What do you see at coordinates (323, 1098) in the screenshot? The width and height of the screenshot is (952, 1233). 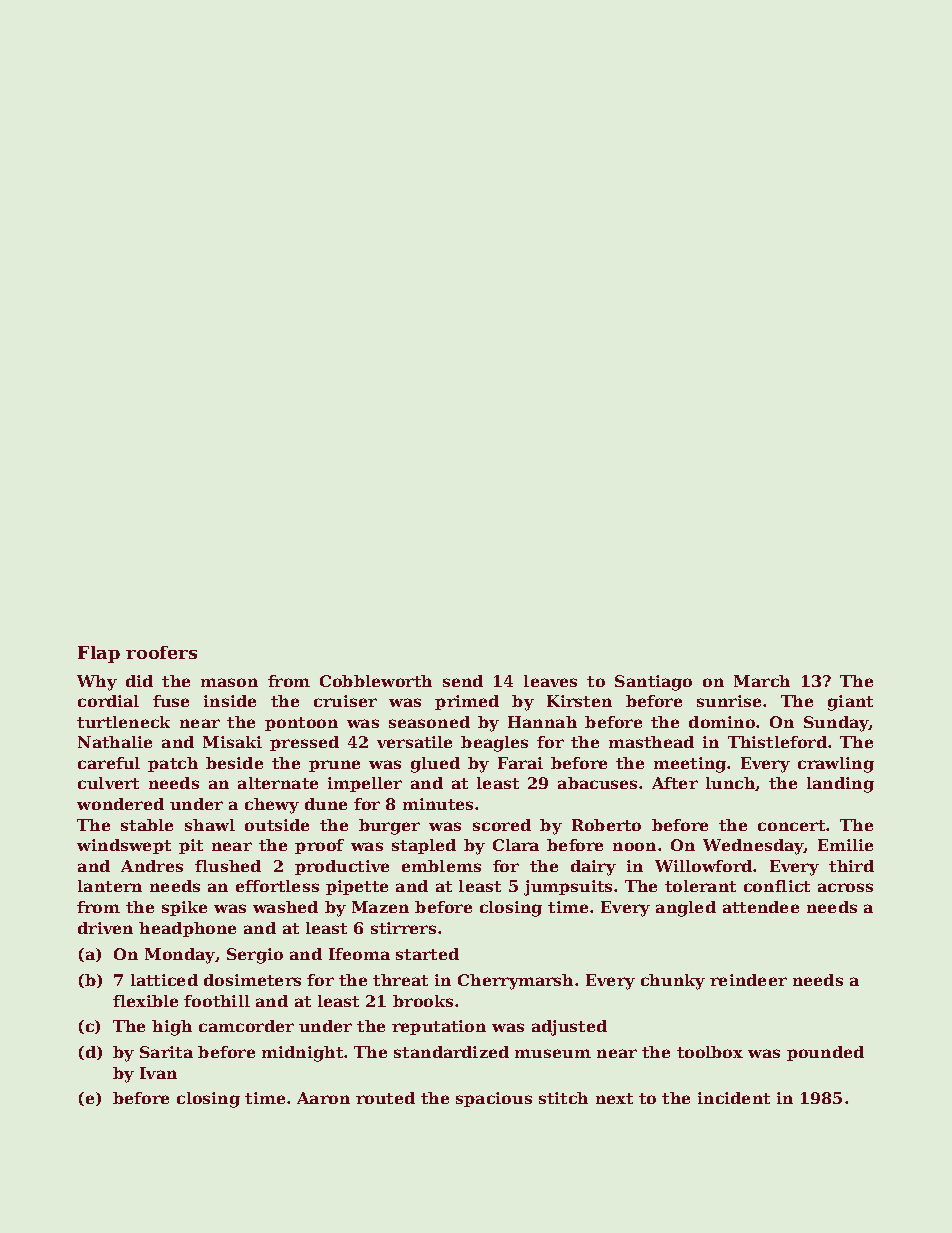 I see `Aaron` at bounding box center [323, 1098].
